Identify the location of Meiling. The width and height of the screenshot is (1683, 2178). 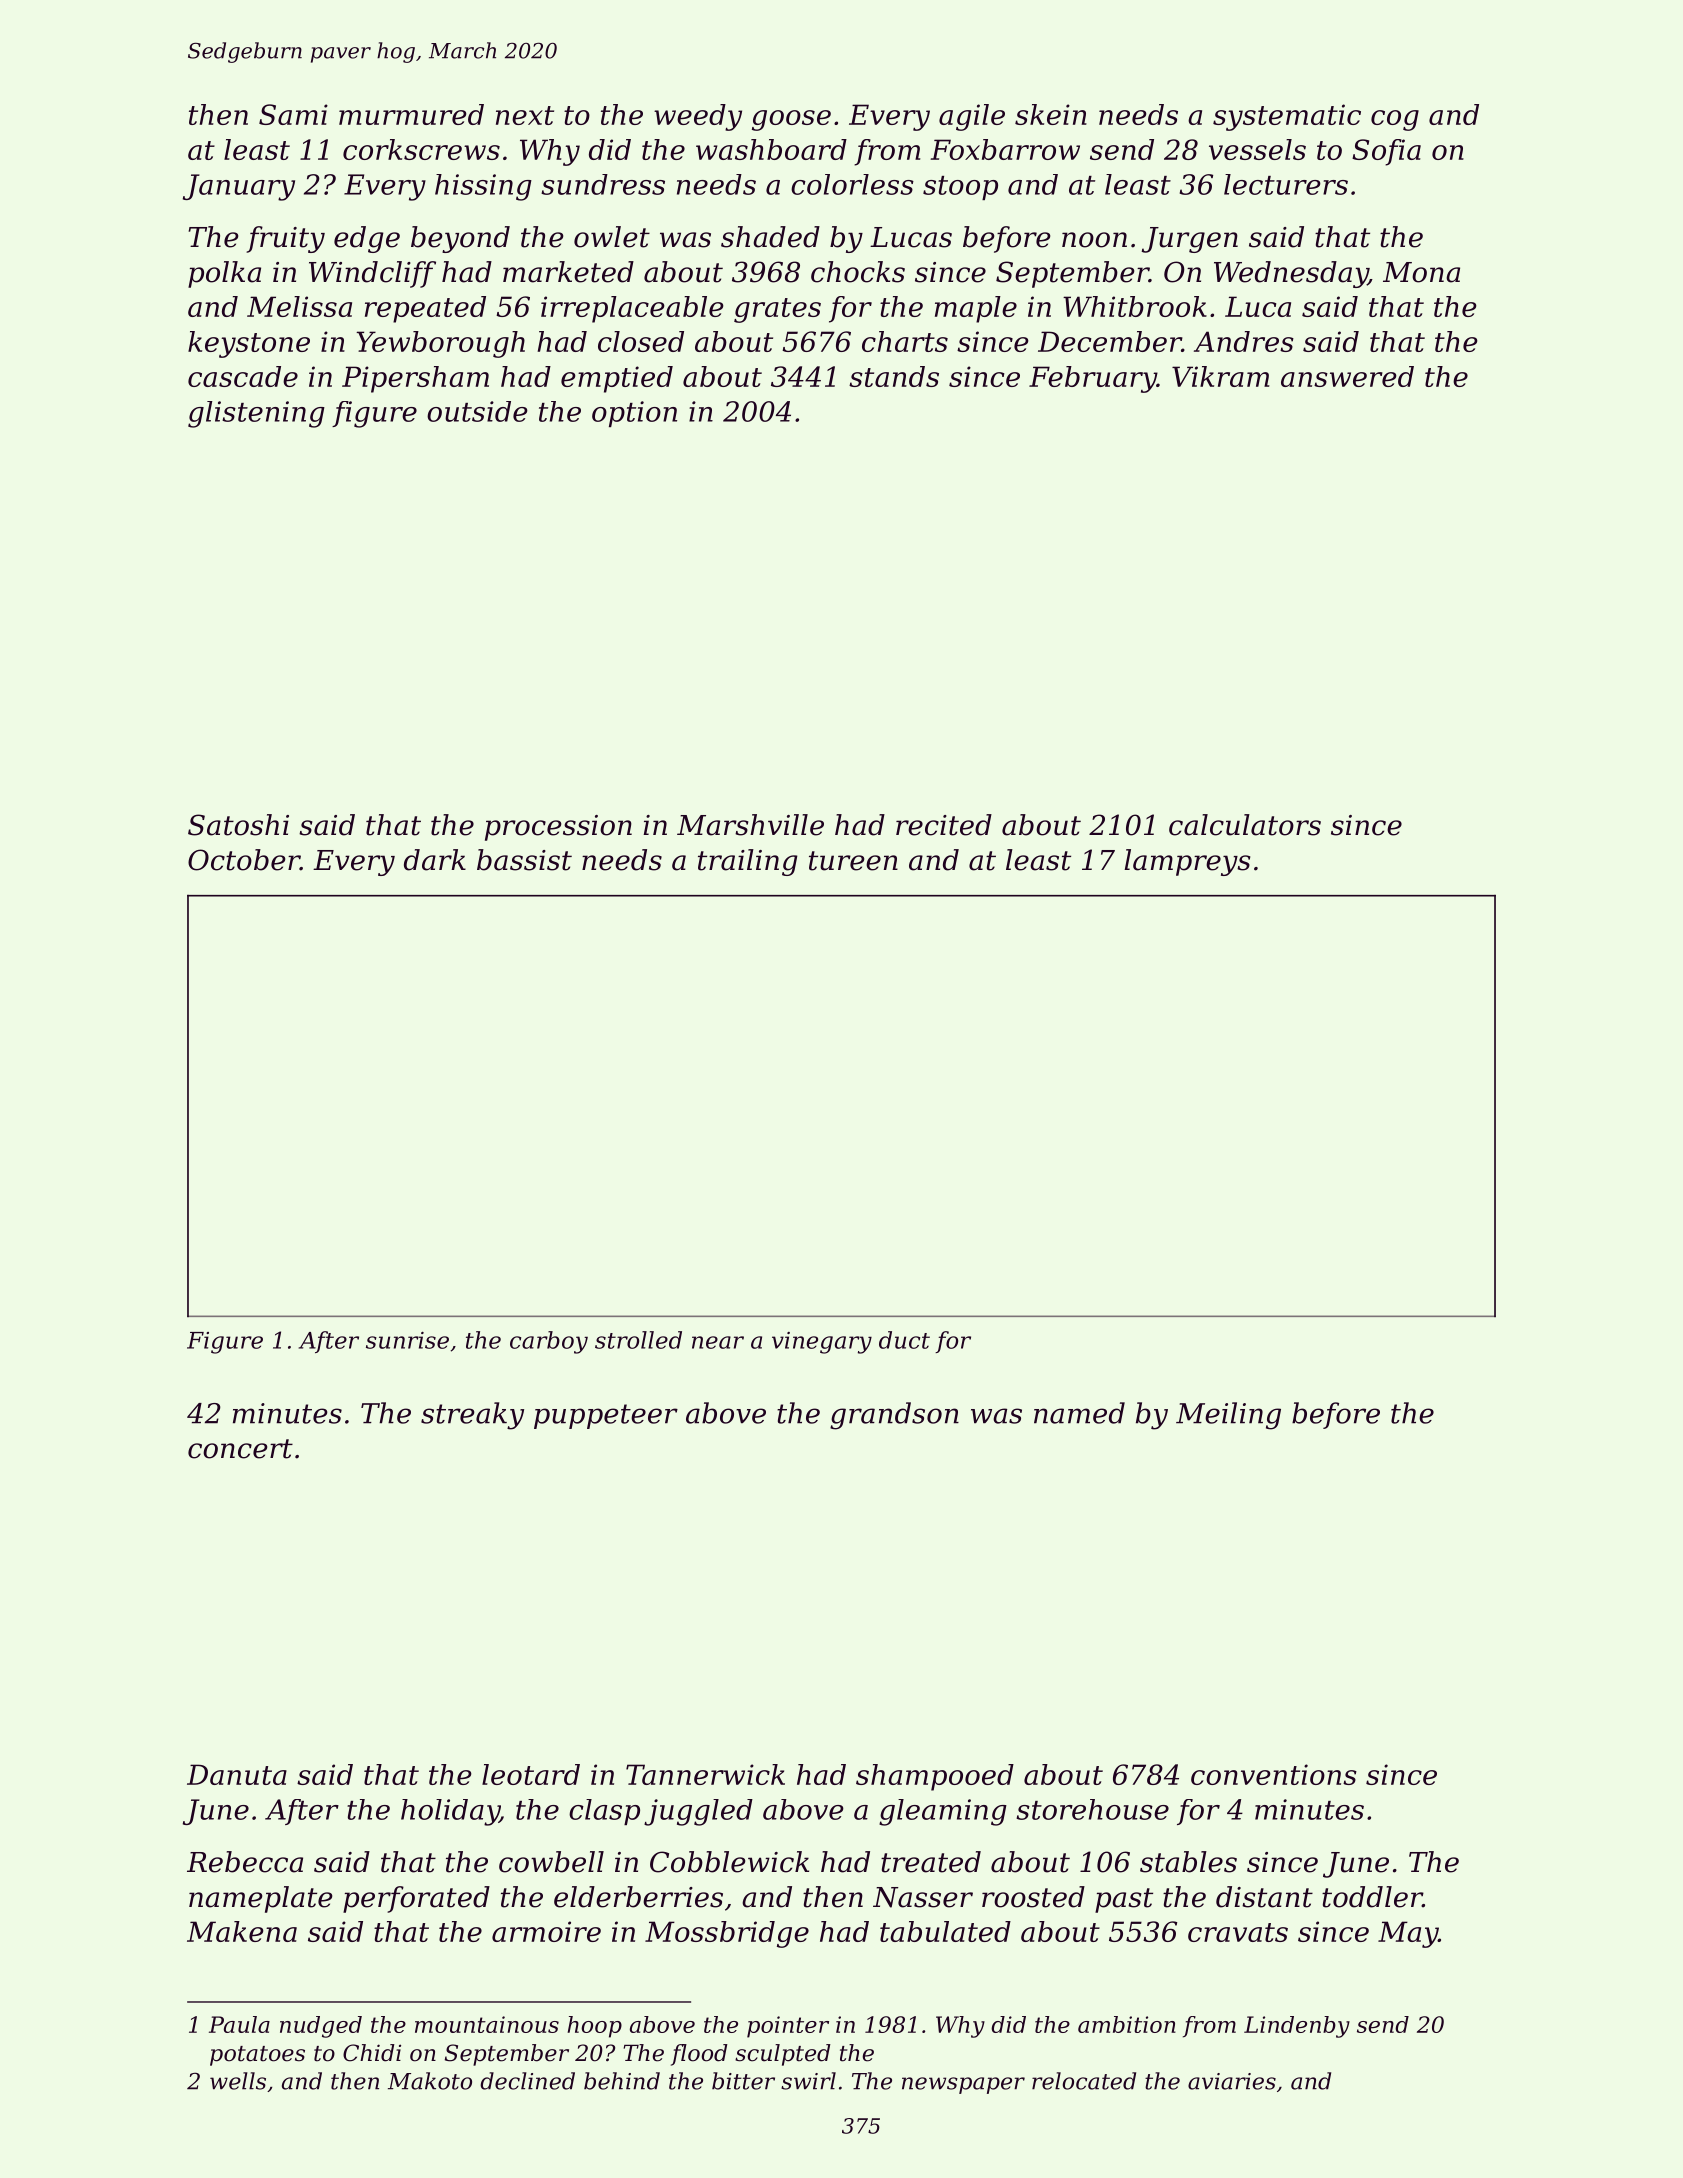
(1228, 1416).
